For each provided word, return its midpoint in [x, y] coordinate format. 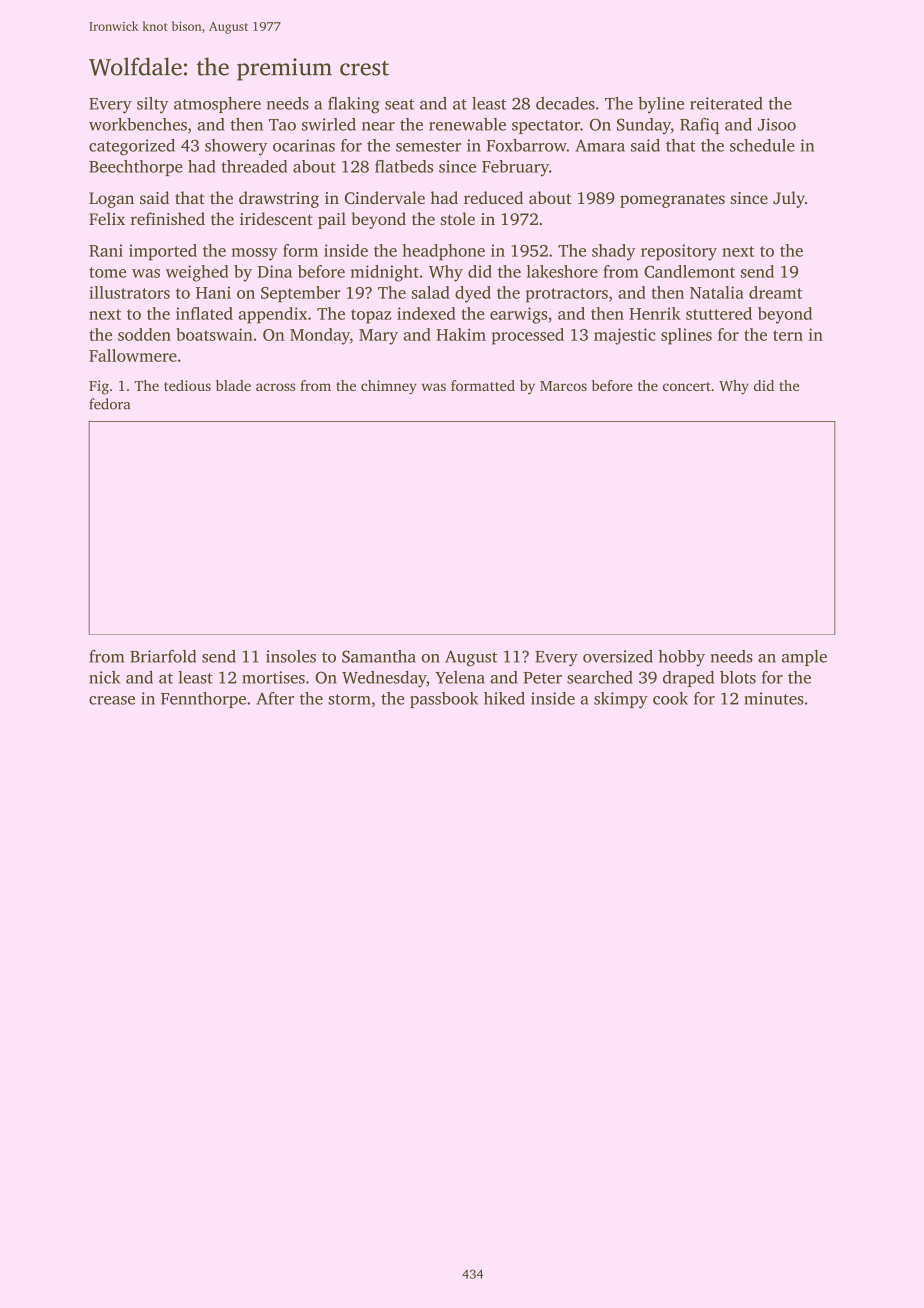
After [275, 698]
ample [804, 658]
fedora [109, 404]
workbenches [138, 124]
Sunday [644, 126]
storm [349, 699]
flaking [354, 105]
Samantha [379, 656]
